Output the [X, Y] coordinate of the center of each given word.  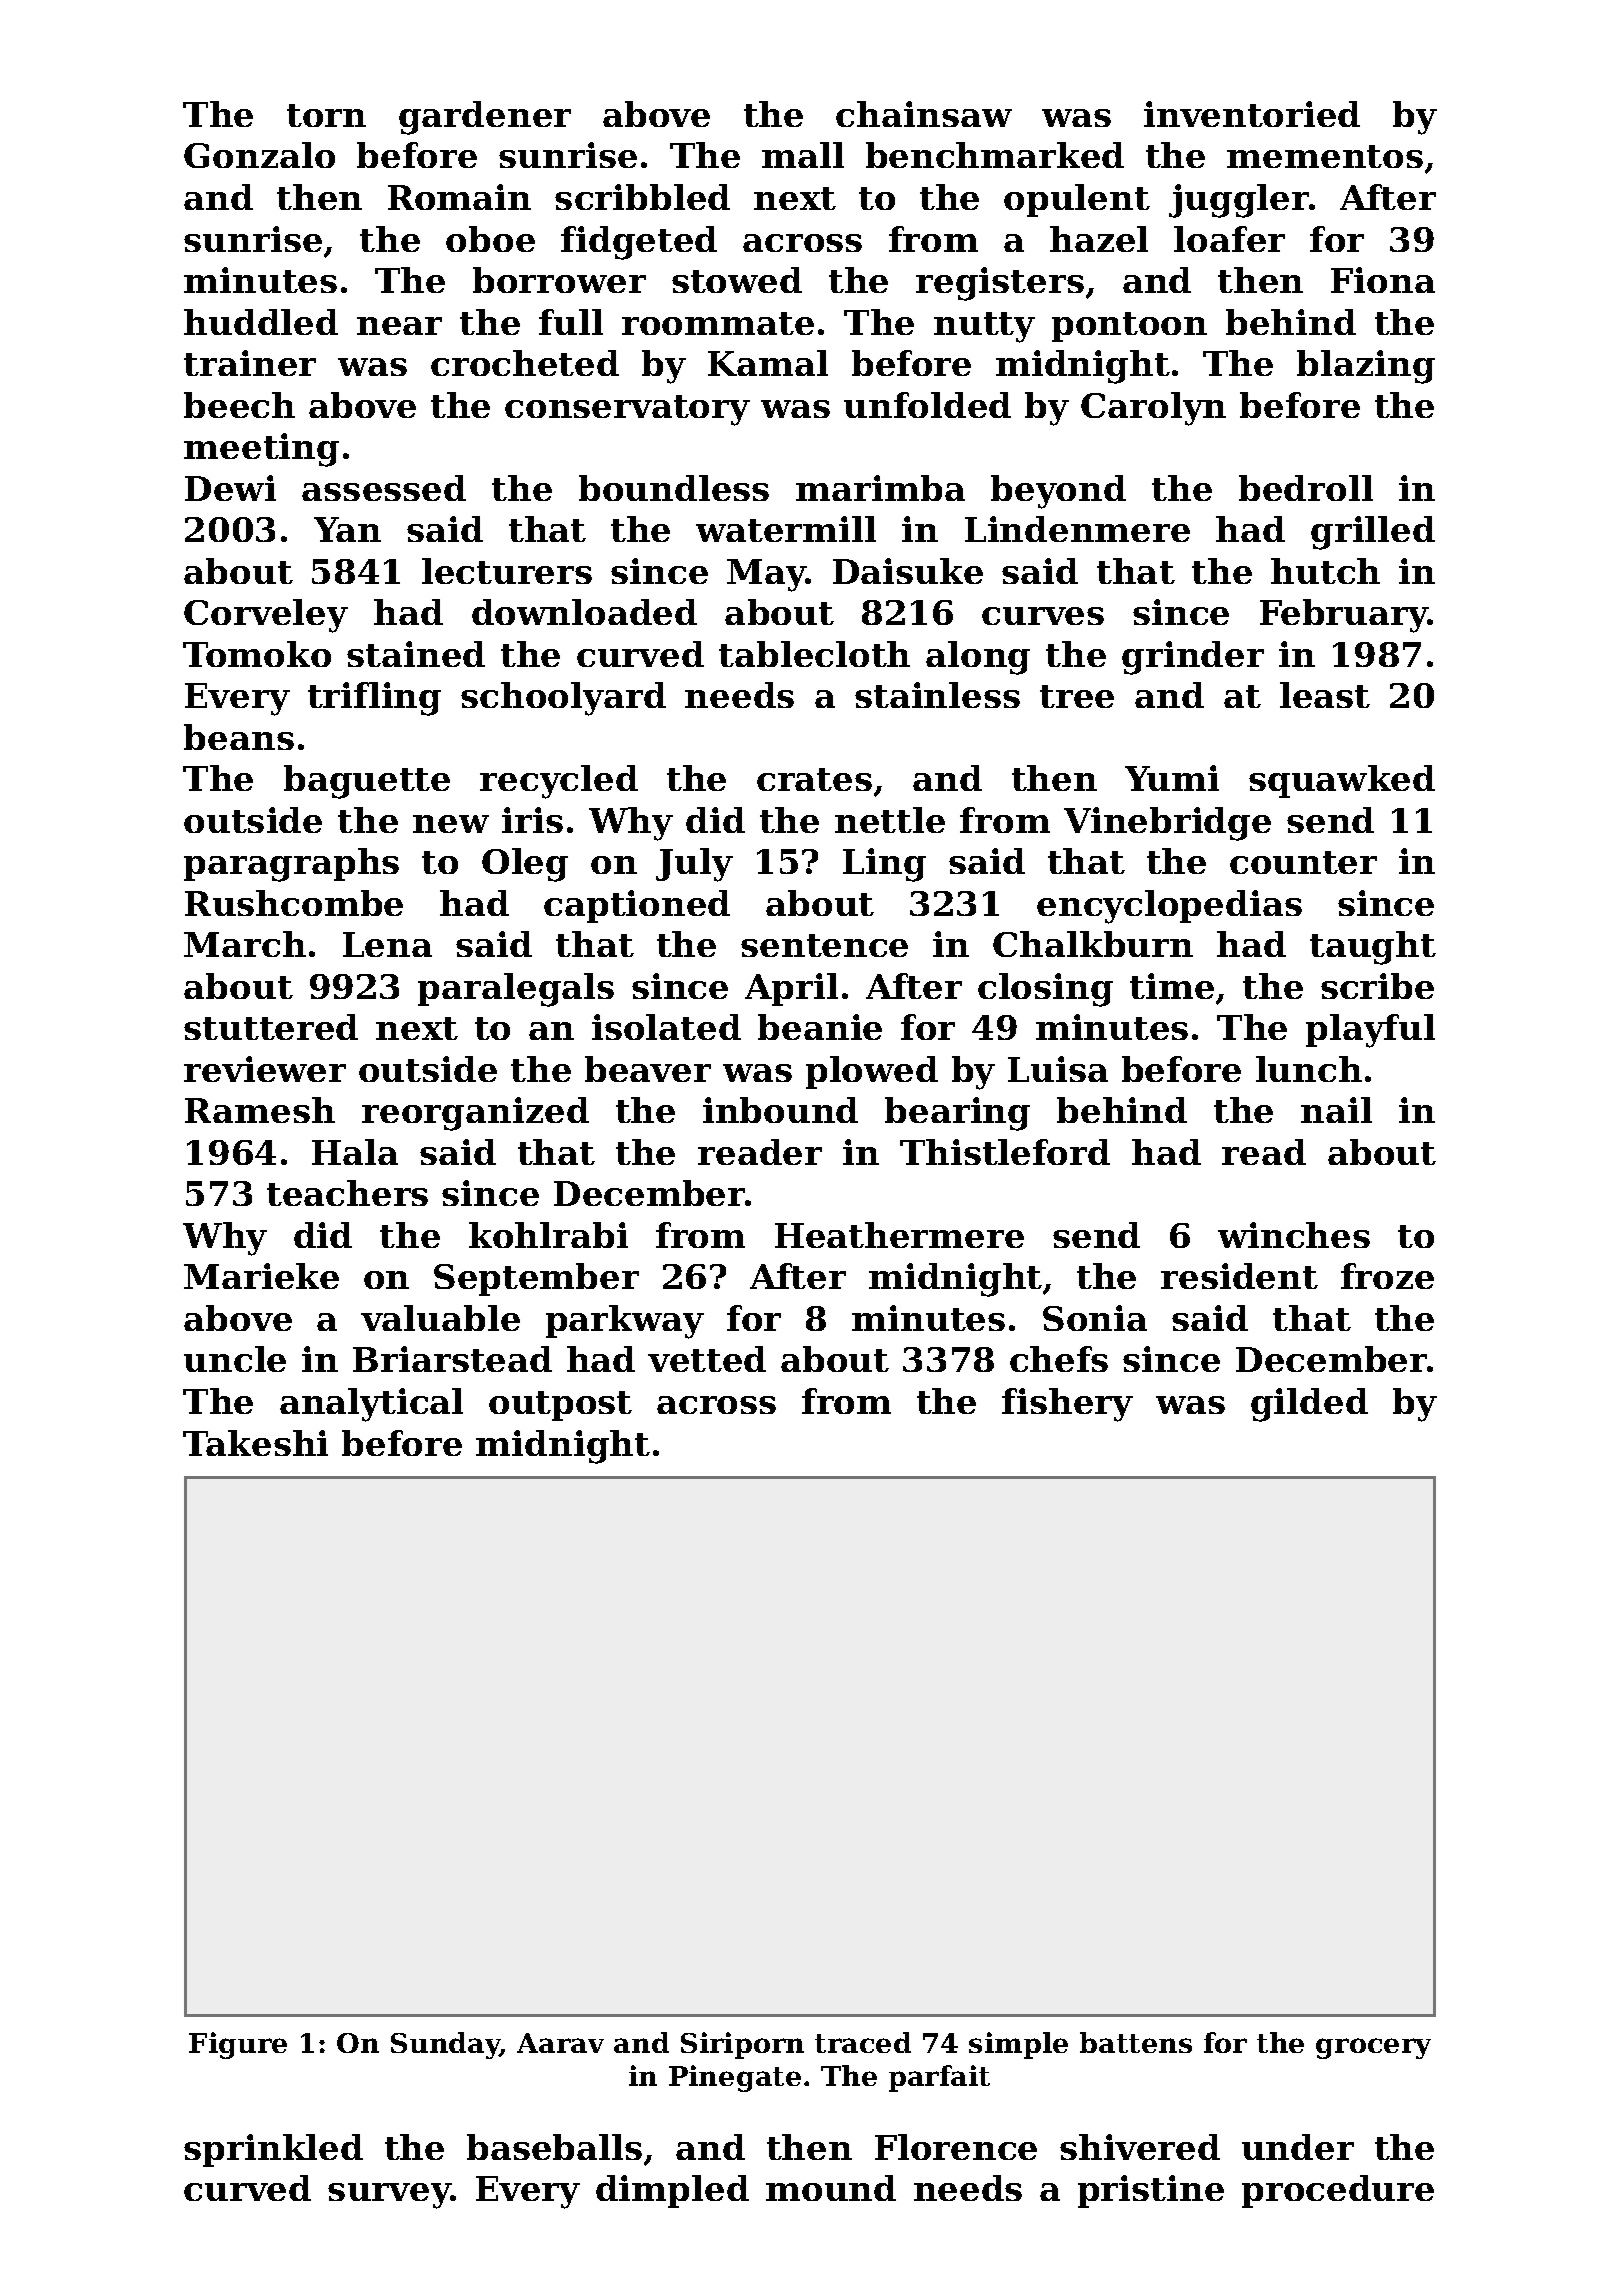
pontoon [1129, 327]
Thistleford [1005, 1152]
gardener [485, 118]
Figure [238, 2045]
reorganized [475, 1114]
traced [863, 2042]
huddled [261, 322]
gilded [1309, 1405]
